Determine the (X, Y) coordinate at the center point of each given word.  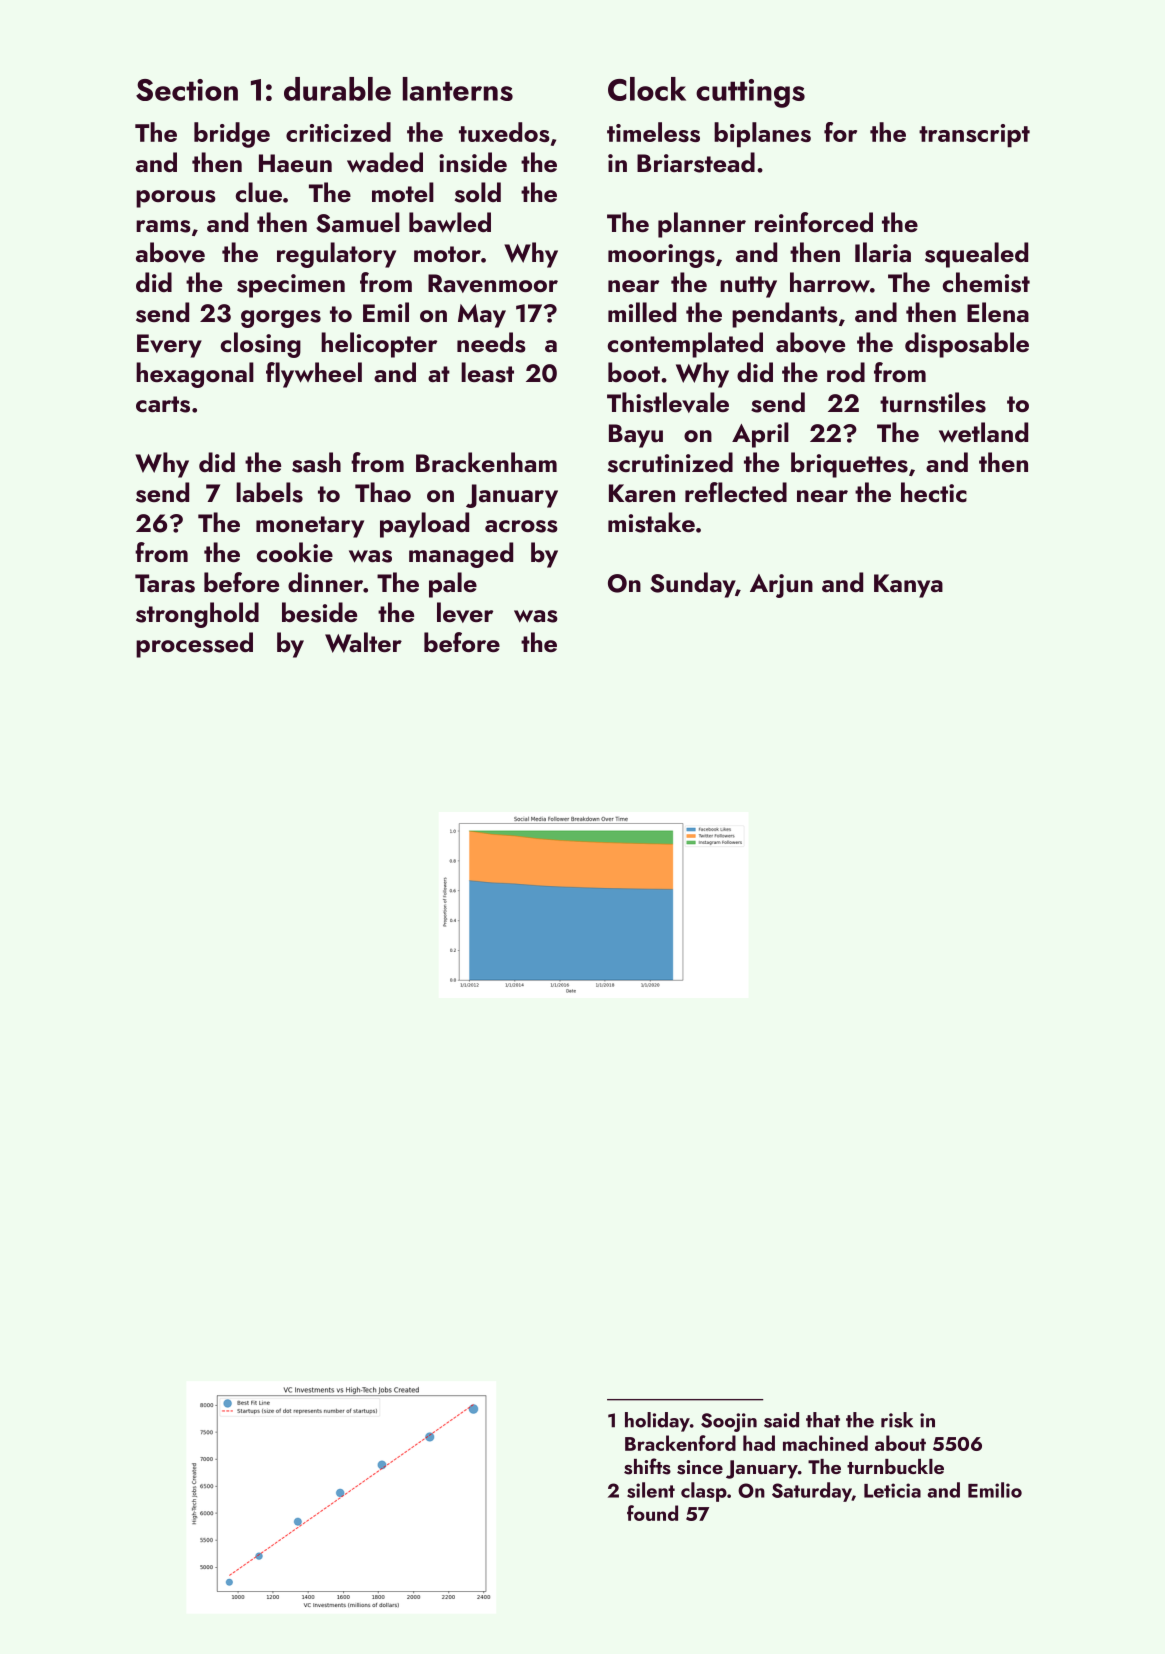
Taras (165, 583)
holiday (657, 1422)
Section (187, 90)
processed (194, 645)
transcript (974, 136)
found (652, 1513)
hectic (934, 492)
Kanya (908, 586)
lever (465, 612)
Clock (647, 89)
